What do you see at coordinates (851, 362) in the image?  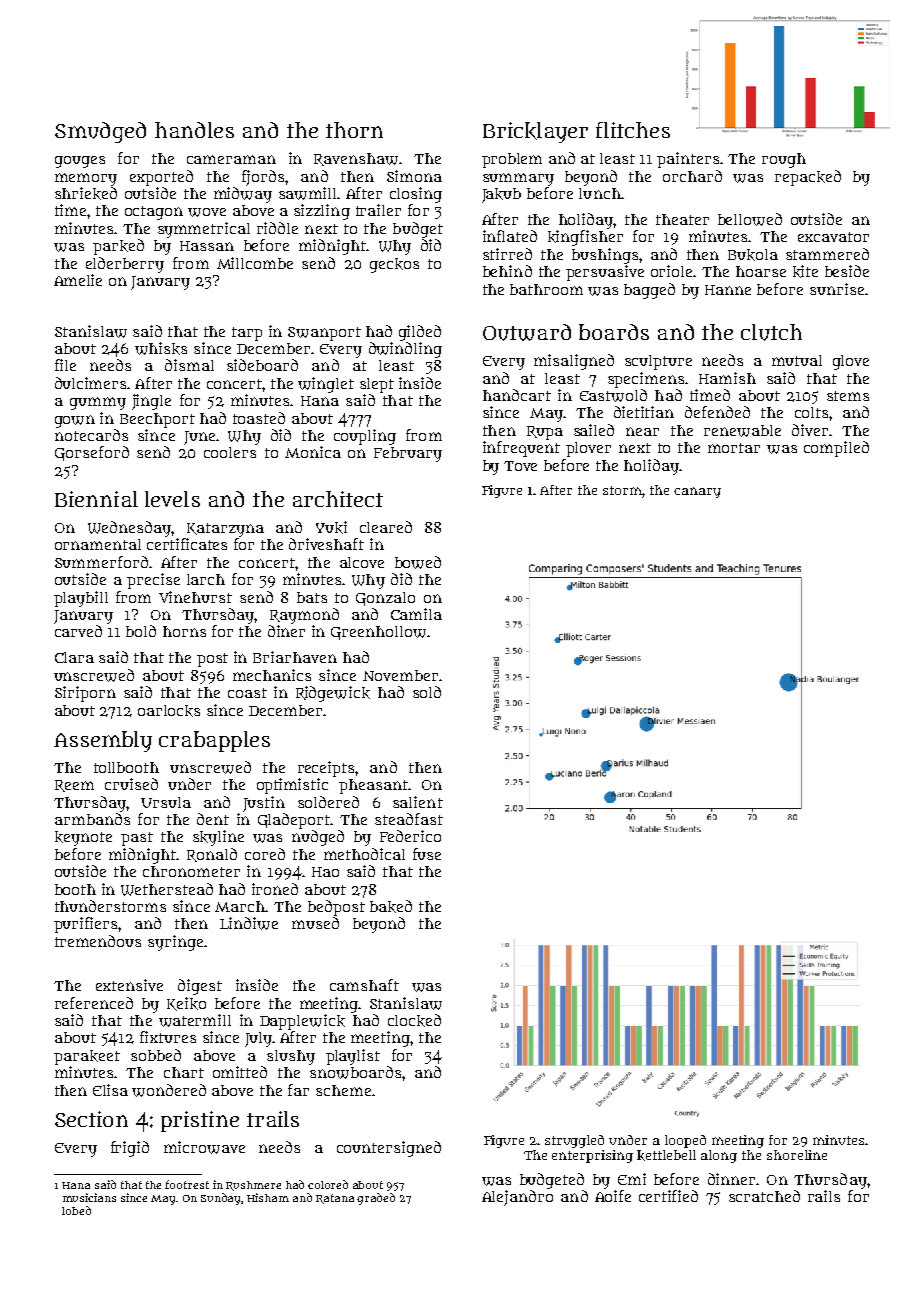 I see `glove` at bounding box center [851, 362].
